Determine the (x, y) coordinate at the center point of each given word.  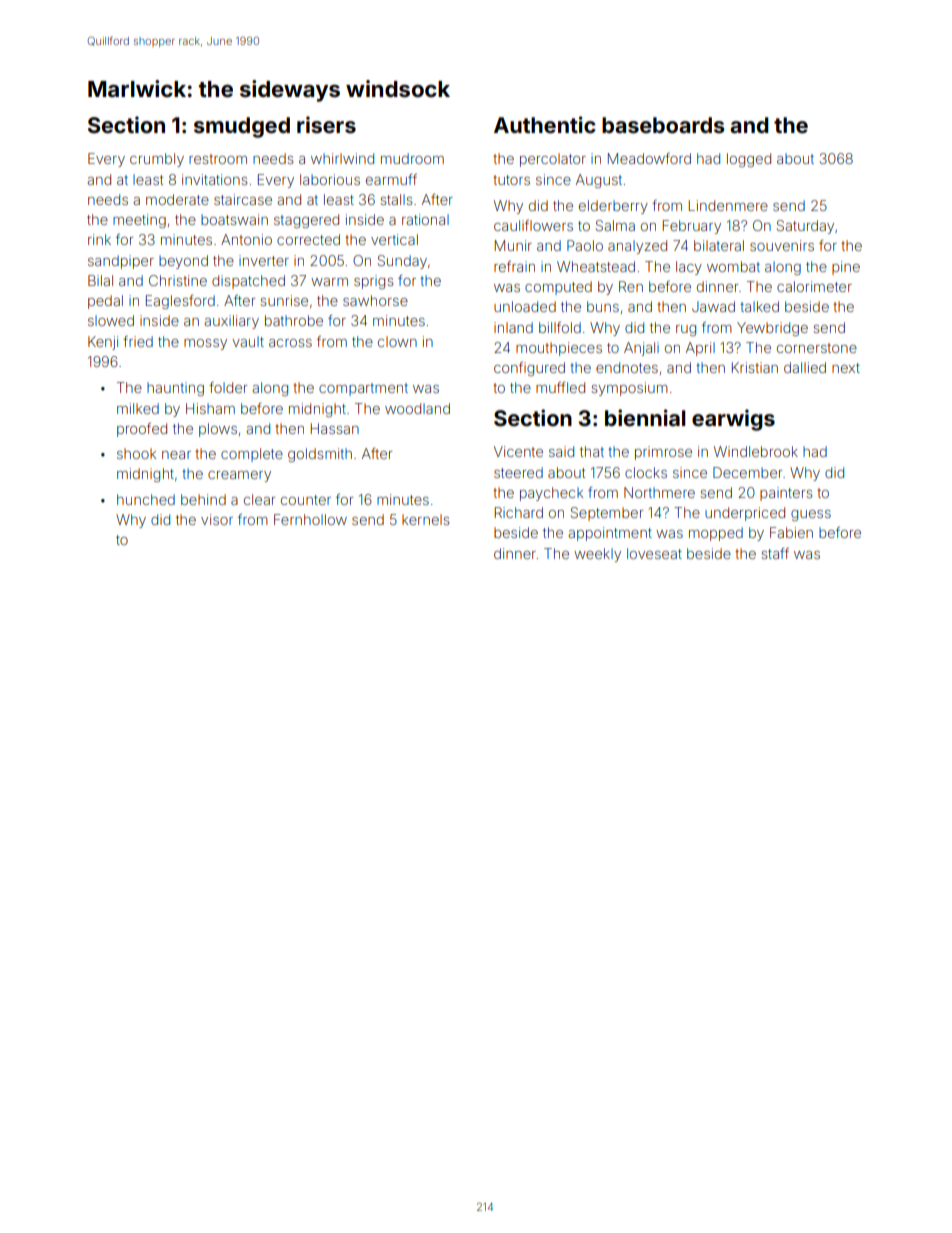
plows (218, 430)
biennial (645, 417)
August (599, 181)
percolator (553, 160)
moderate (177, 199)
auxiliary (231, 322)
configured (529, 369)
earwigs (733, 420)
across (290, 343)
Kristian (755, 367)
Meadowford (649, 158)
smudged (242, 127)
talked (759, 306)
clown (397, 341)
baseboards (663, 125)
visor (217, 519)
